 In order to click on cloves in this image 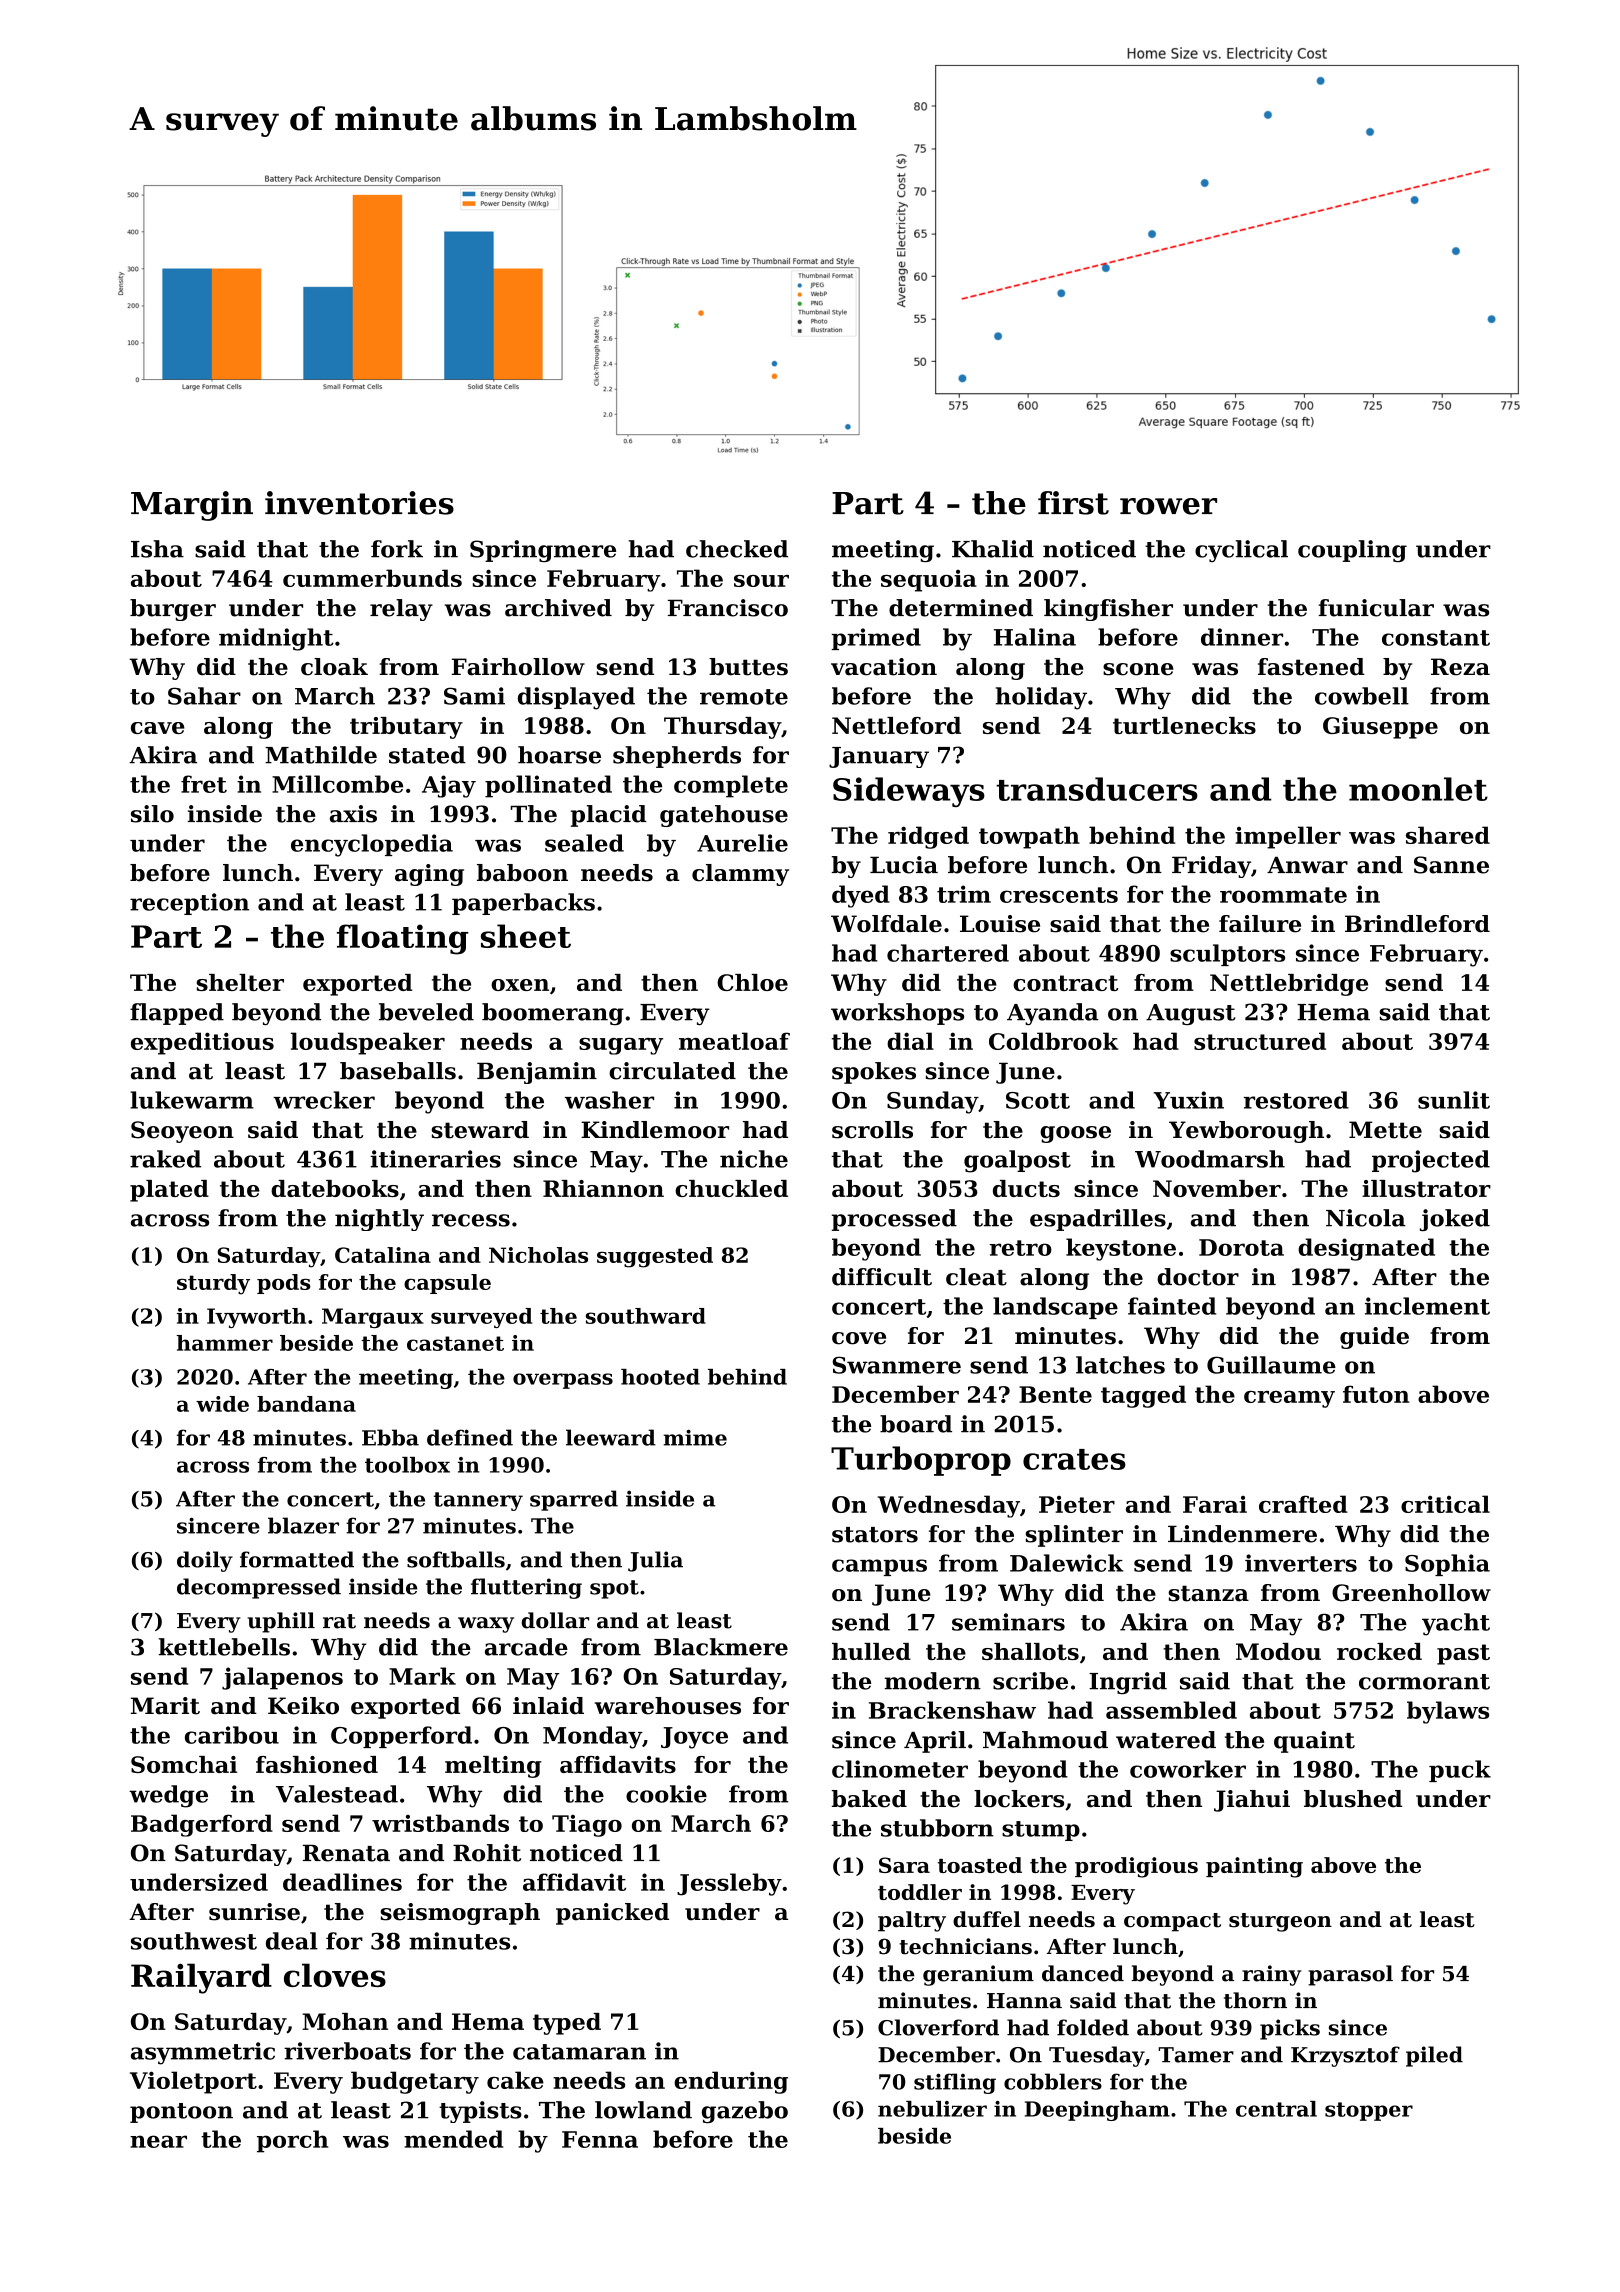, I will do `click(335, 1975)`.
